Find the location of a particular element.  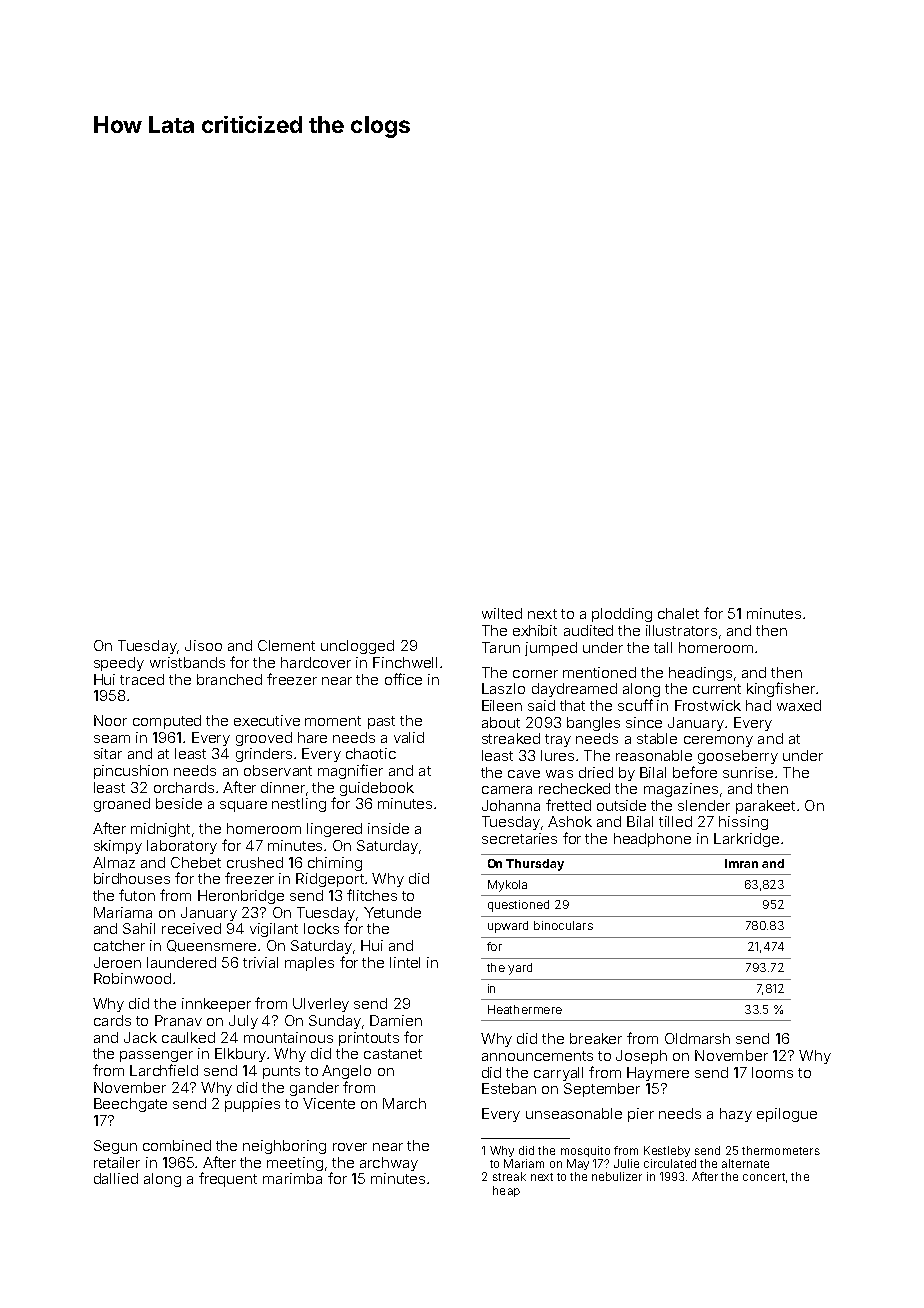

unseasonable is located at coordinates (574, 1113).
